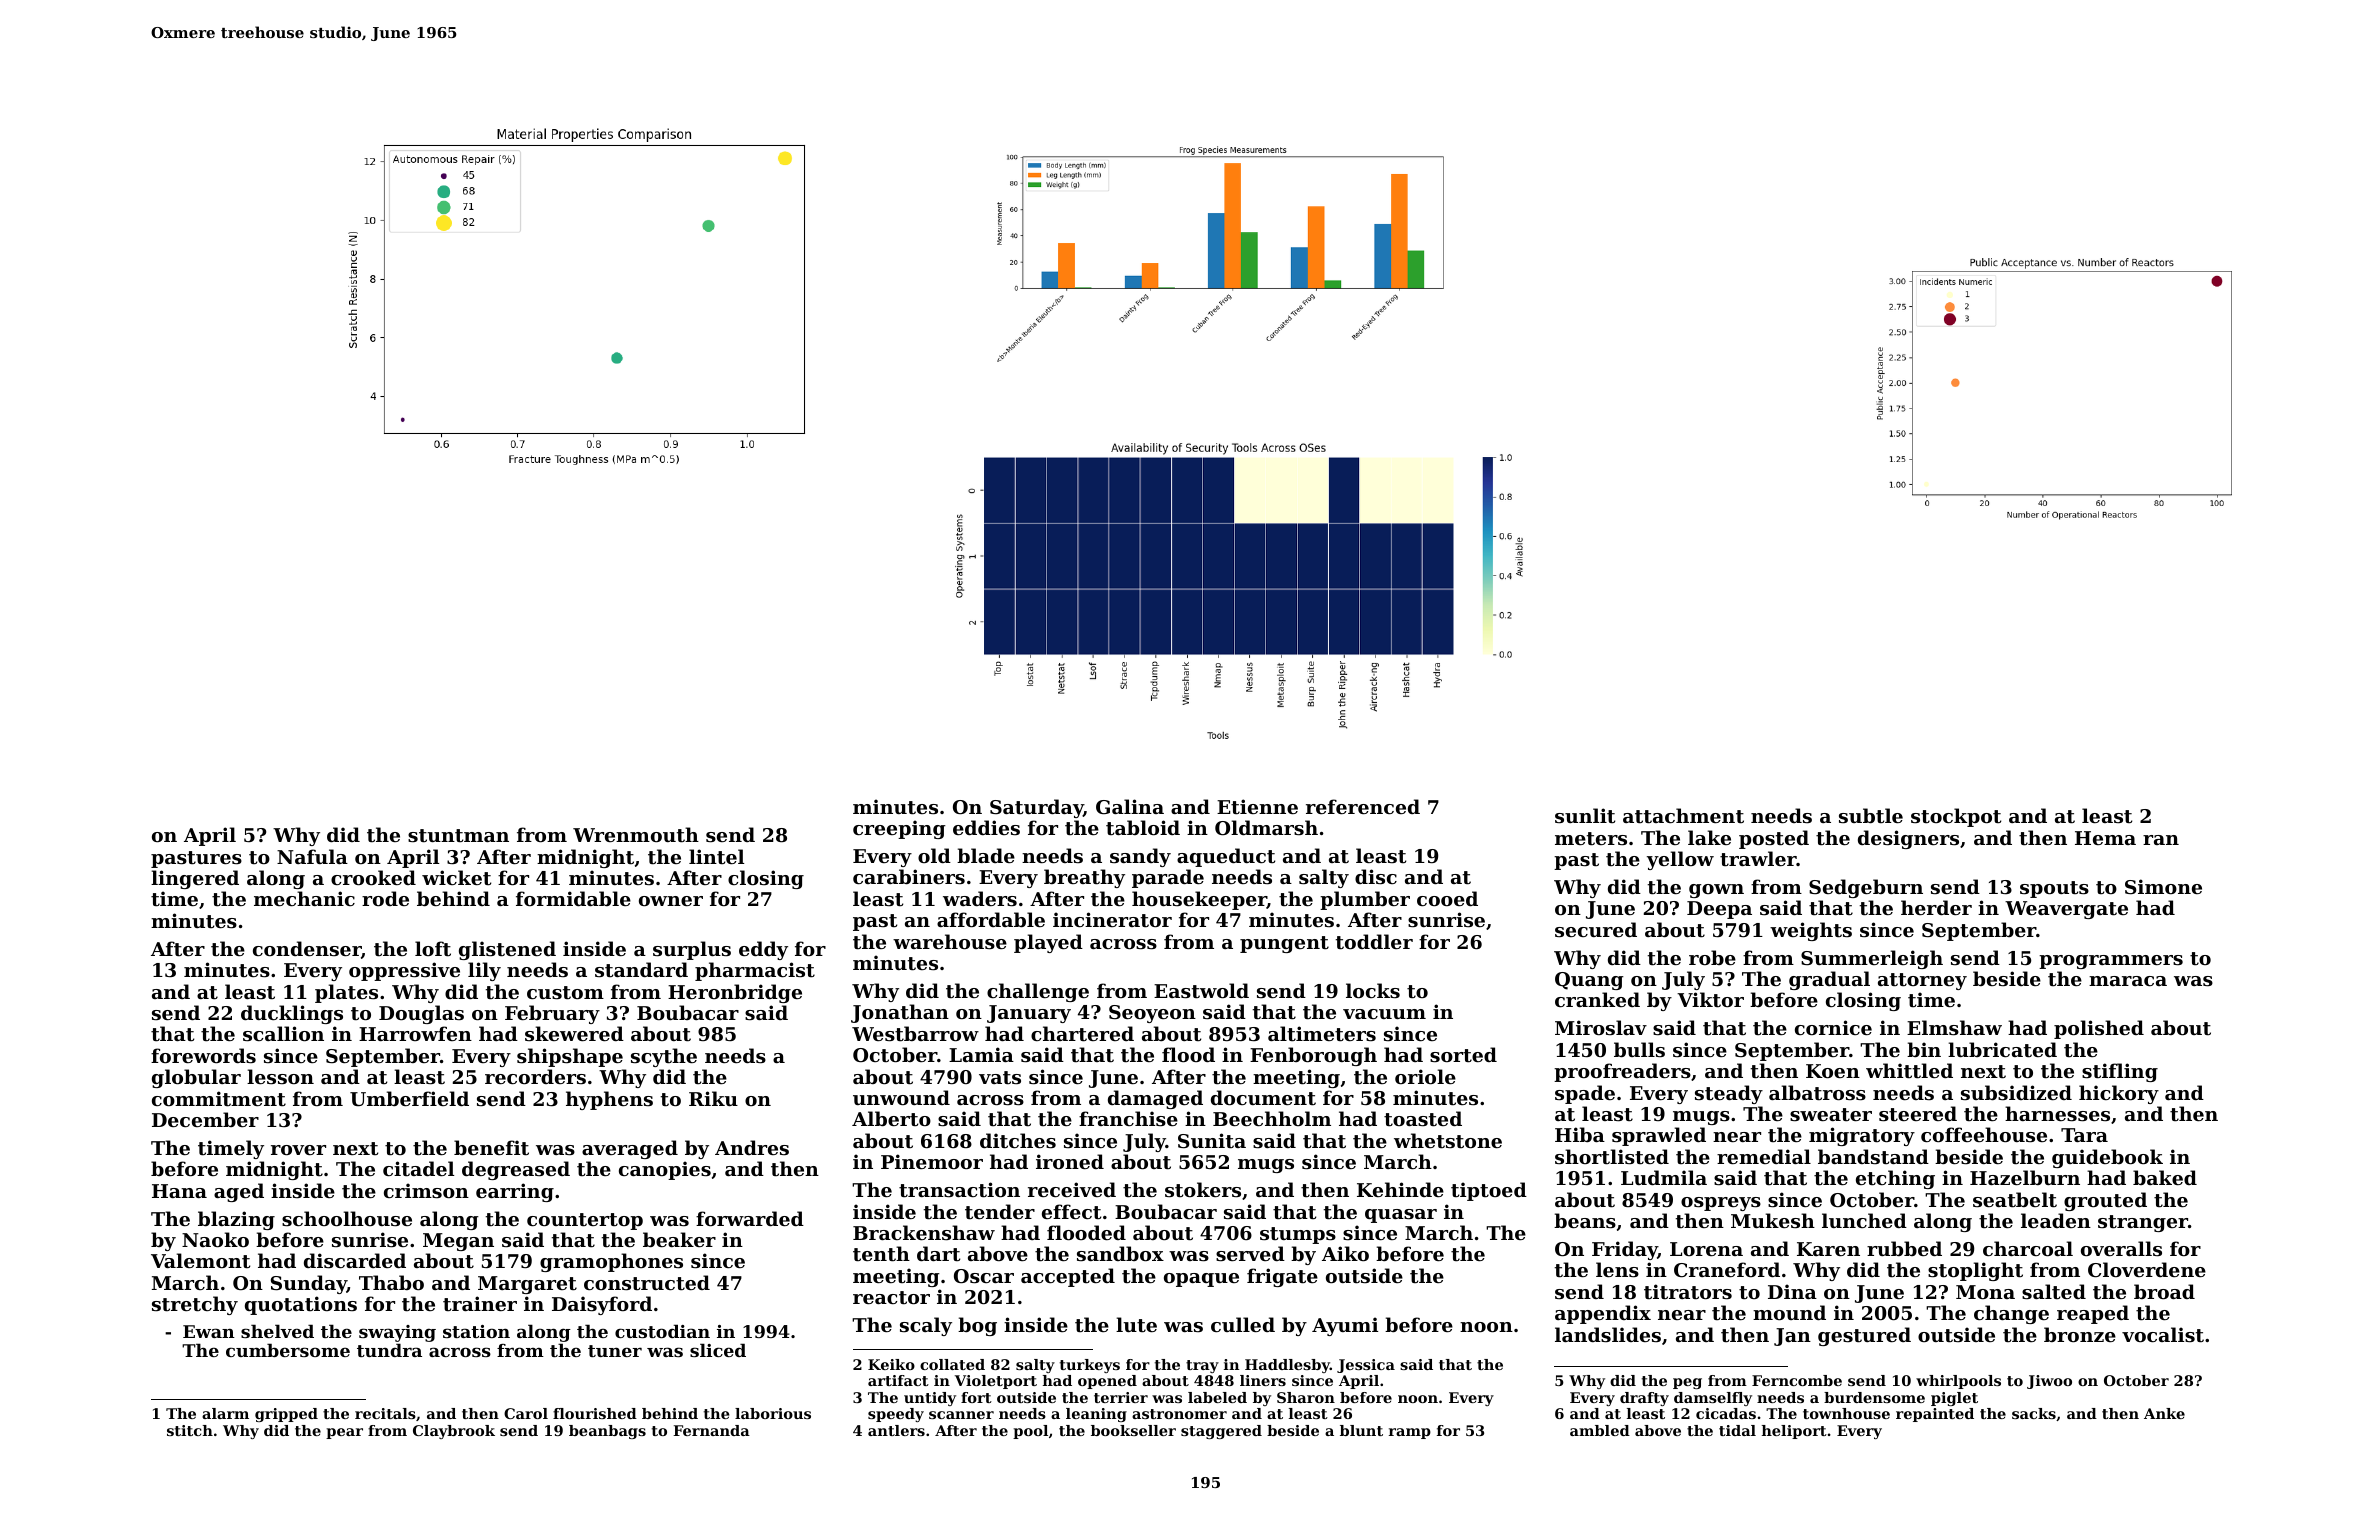 This screenshot has width=2380, height=1540. What do you see at coordinates (2084, 1135) in the screenshot?
I see `Tara` at bounding box center [2084, 1135].
